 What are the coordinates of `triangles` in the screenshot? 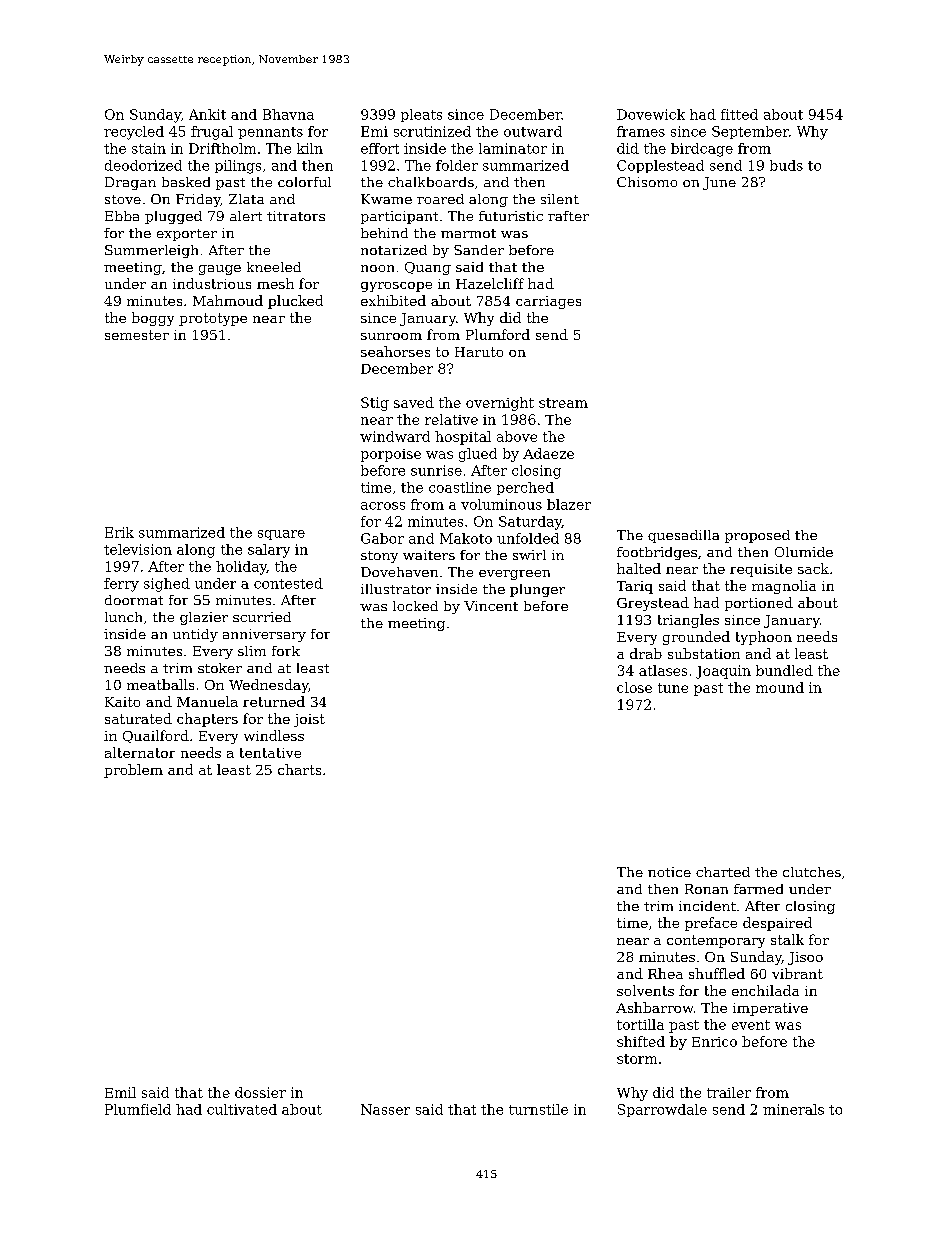 It's located at (688, 621).
